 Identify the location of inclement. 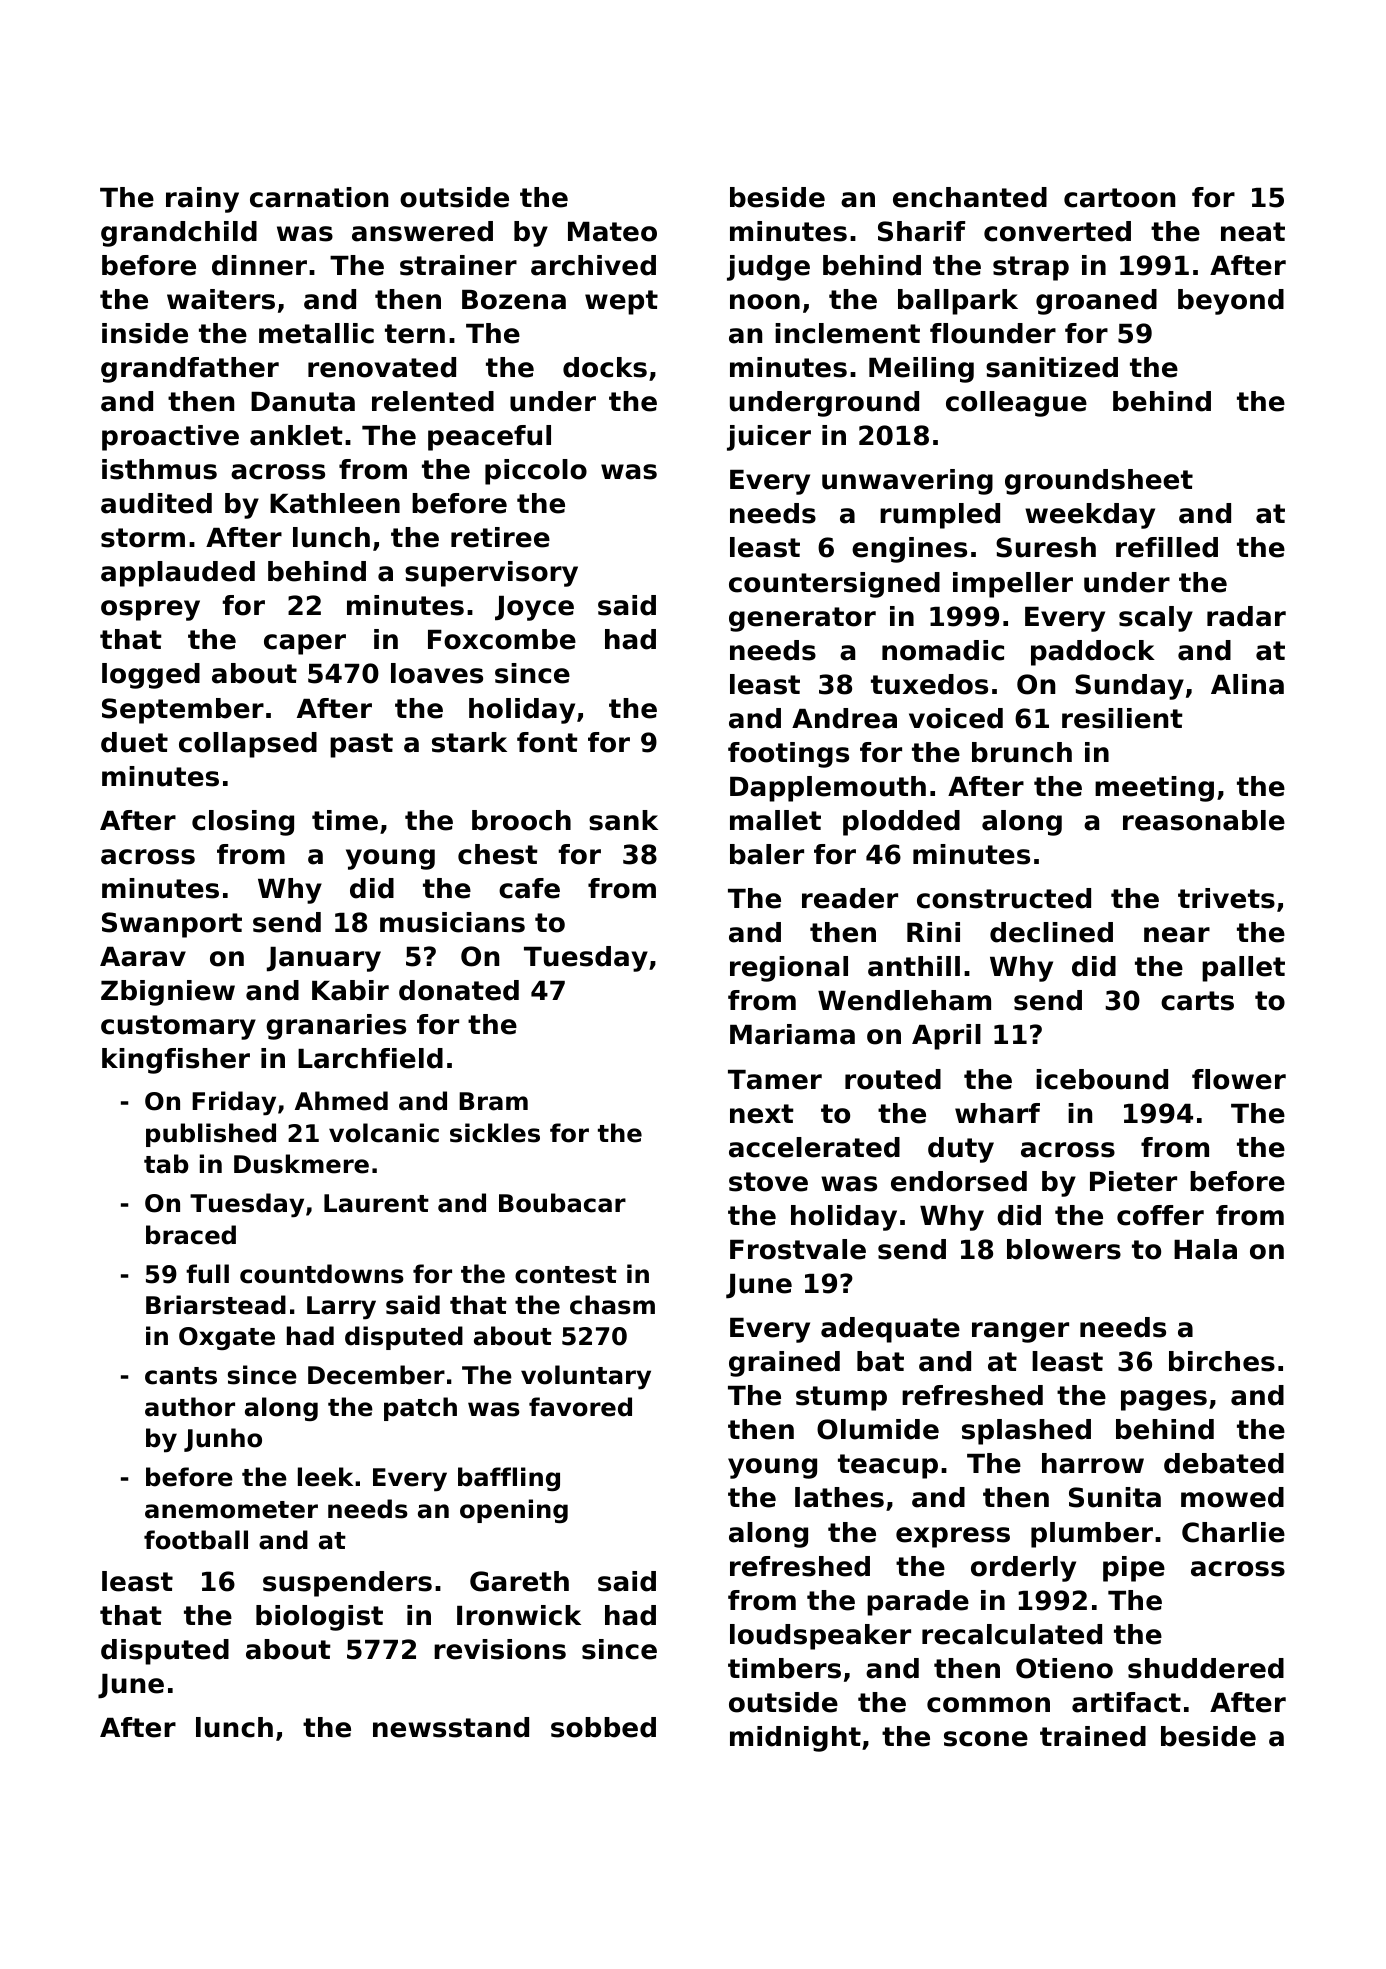
(847, 333).
